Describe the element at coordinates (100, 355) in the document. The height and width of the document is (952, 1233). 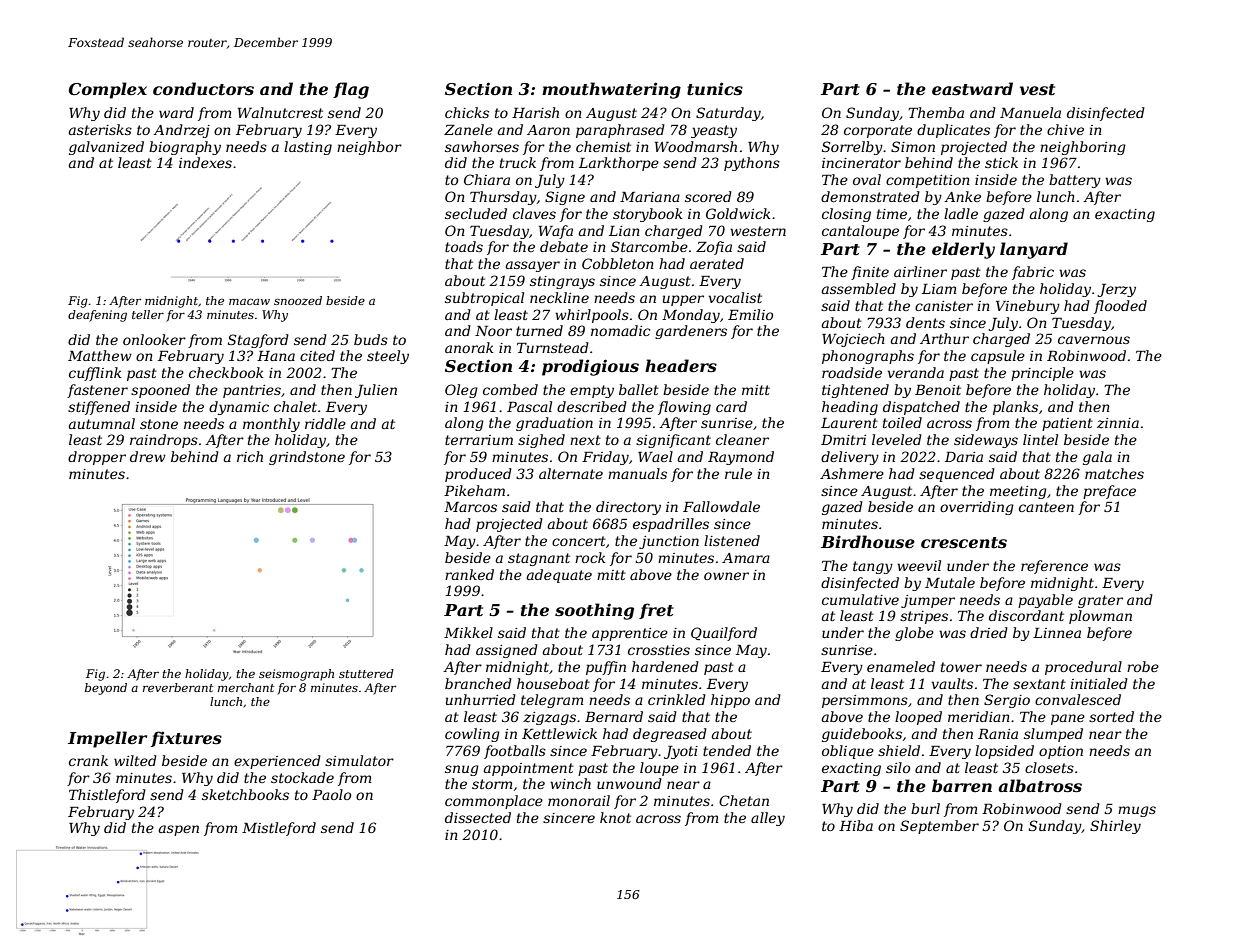
I see `Matthew` at that location.
